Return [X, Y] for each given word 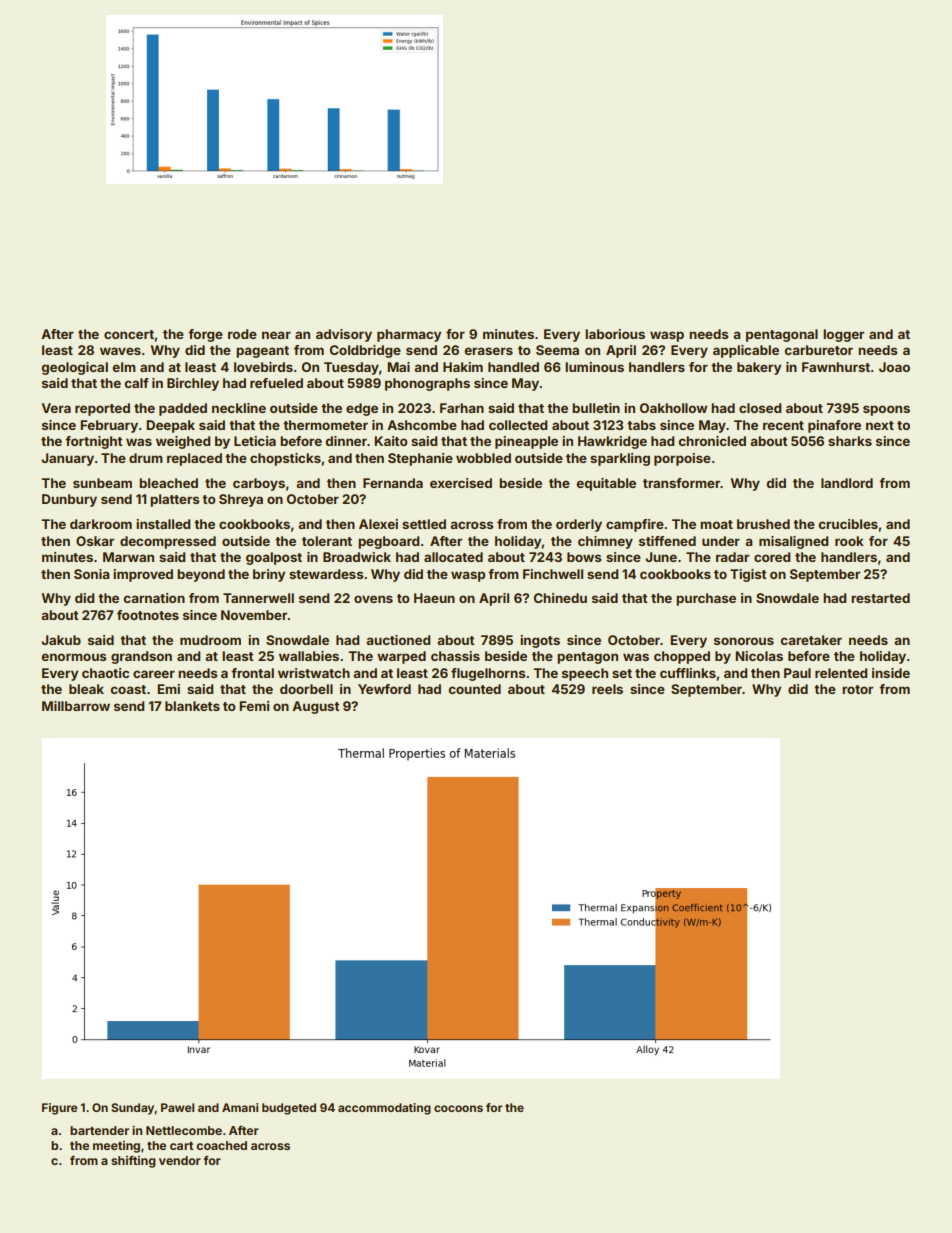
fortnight [93, 442]
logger [843, 335]
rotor [857, 689]
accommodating [384, 1109]
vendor [180, 1160]
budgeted [289, 1109]
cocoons [458, 1108]
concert [129, 334]
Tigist [748, 575]
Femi [254, 706]
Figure [60, 1109]
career [154, 674]
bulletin [596, 408]
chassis [455, 656]
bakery [759, 368]
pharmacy [409, 335]
